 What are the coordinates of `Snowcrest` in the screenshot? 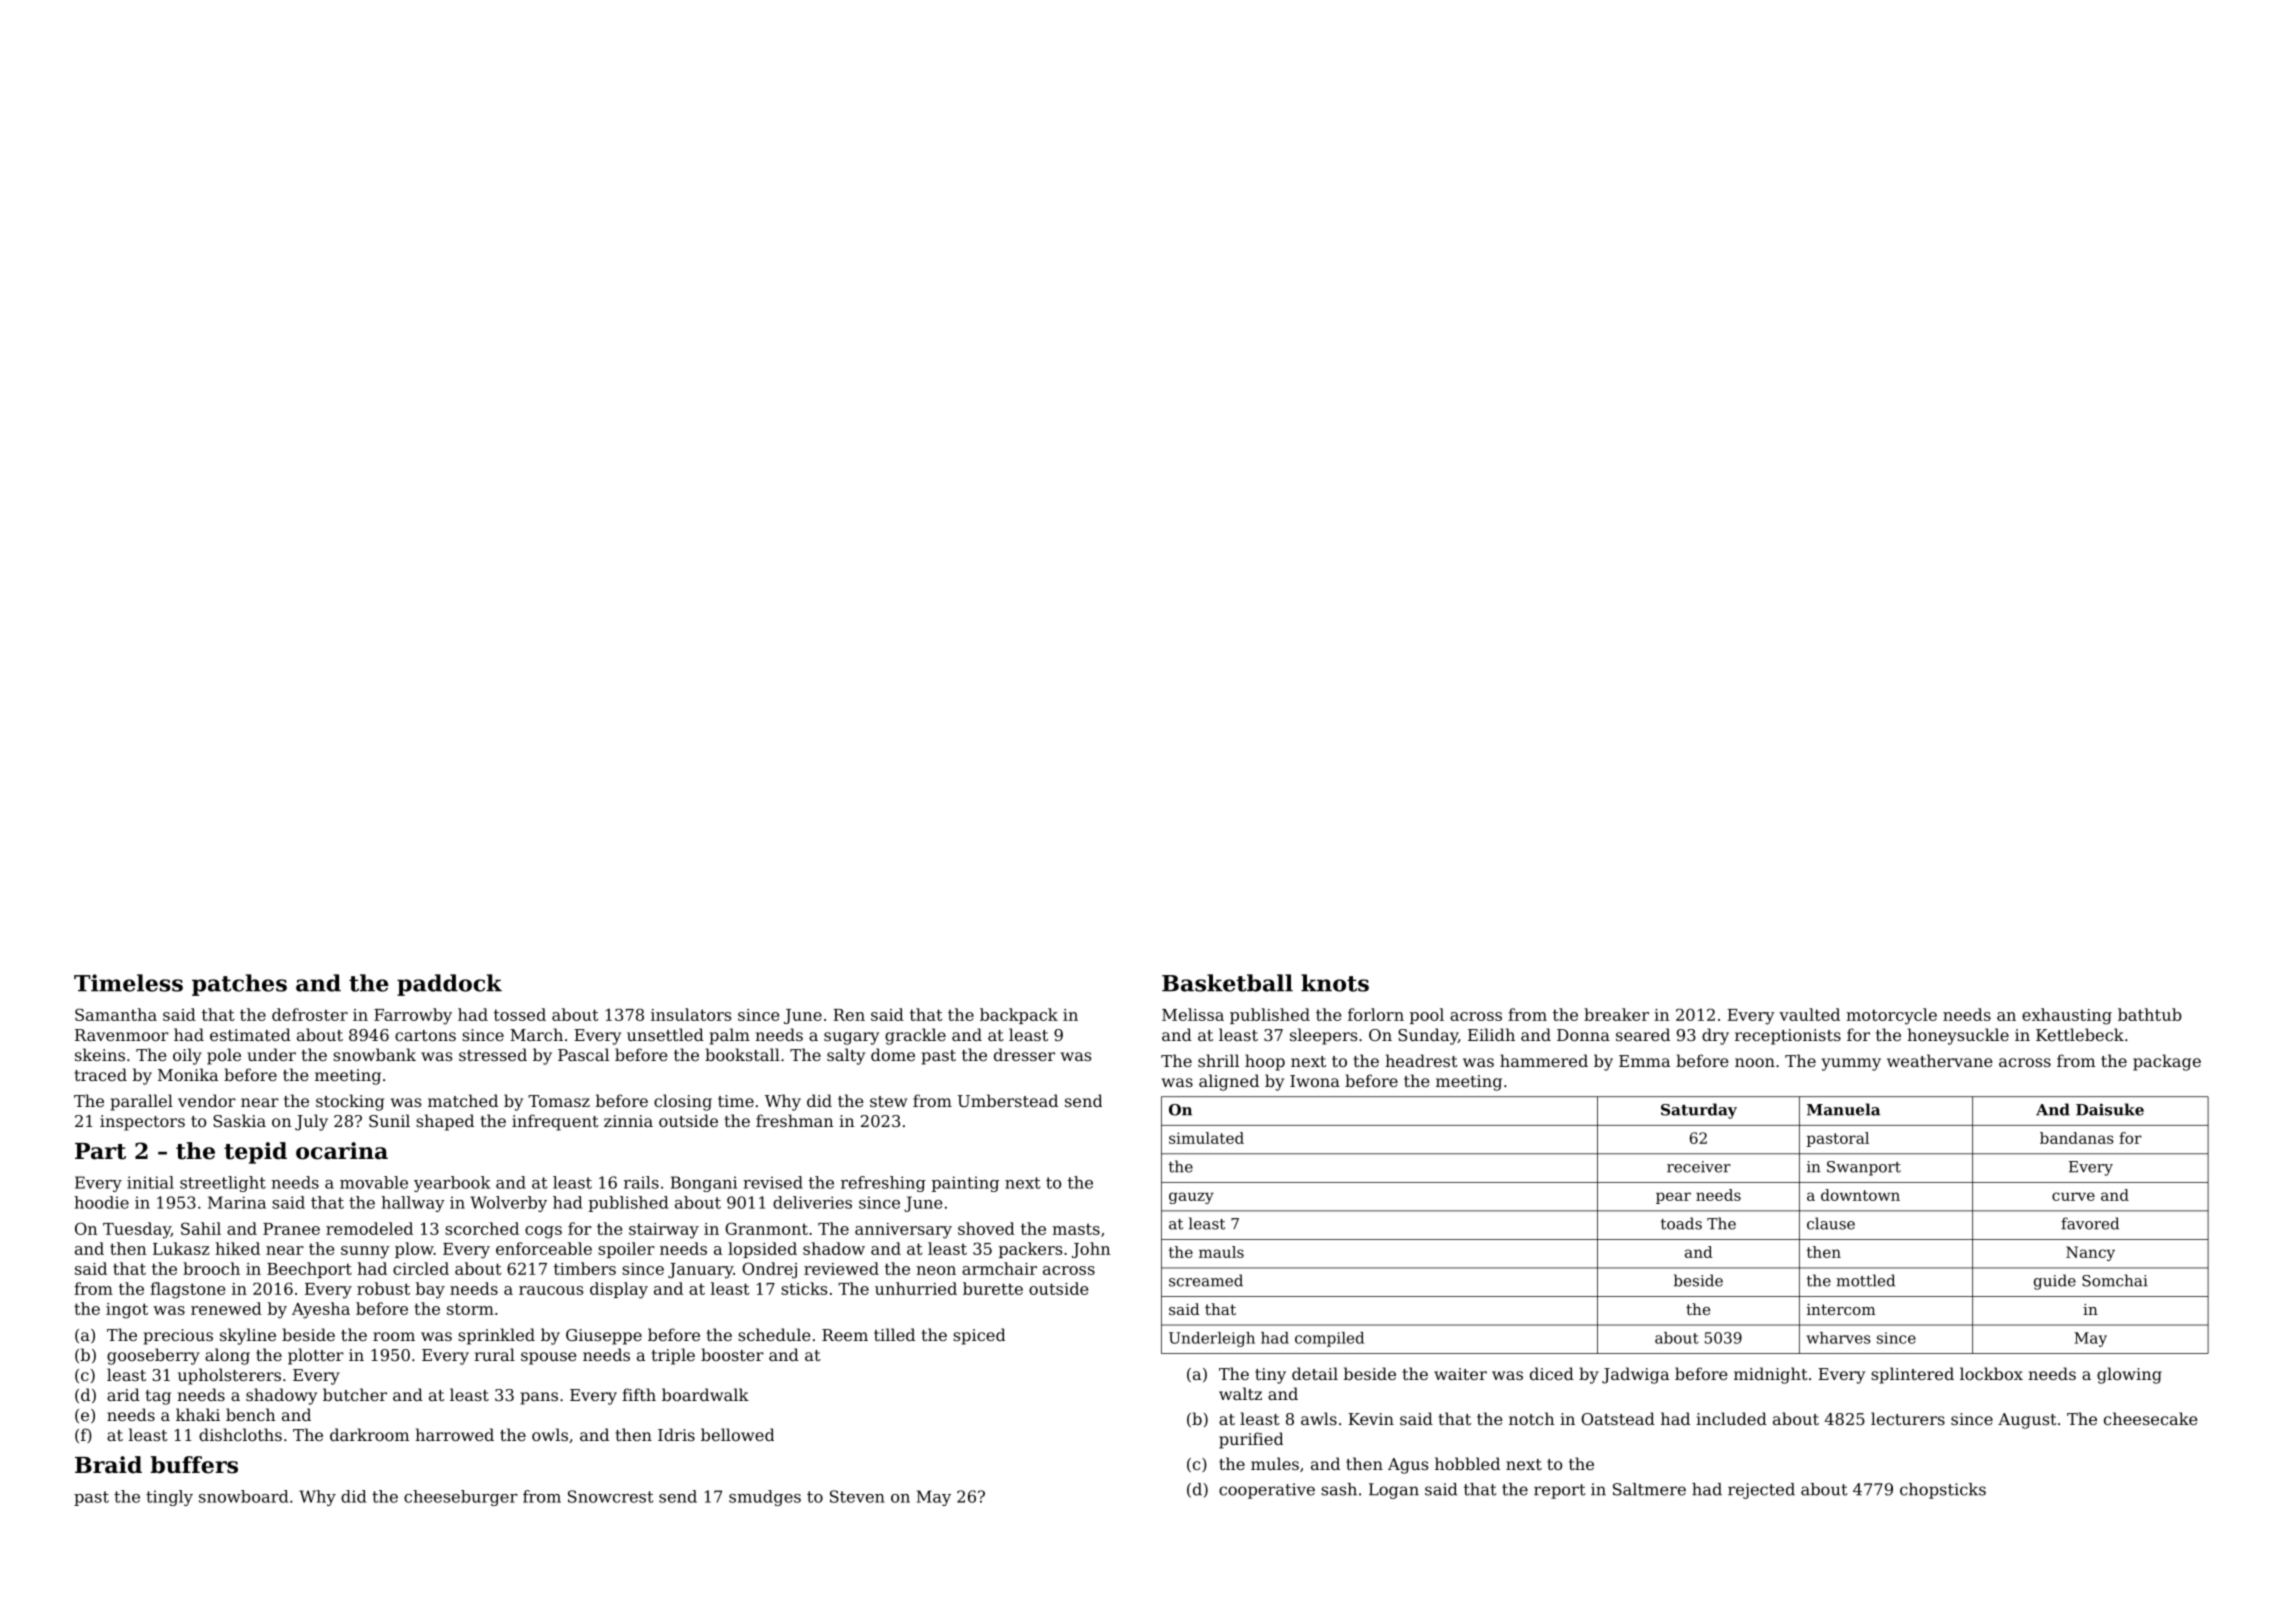 It's located at (610, 1496).
